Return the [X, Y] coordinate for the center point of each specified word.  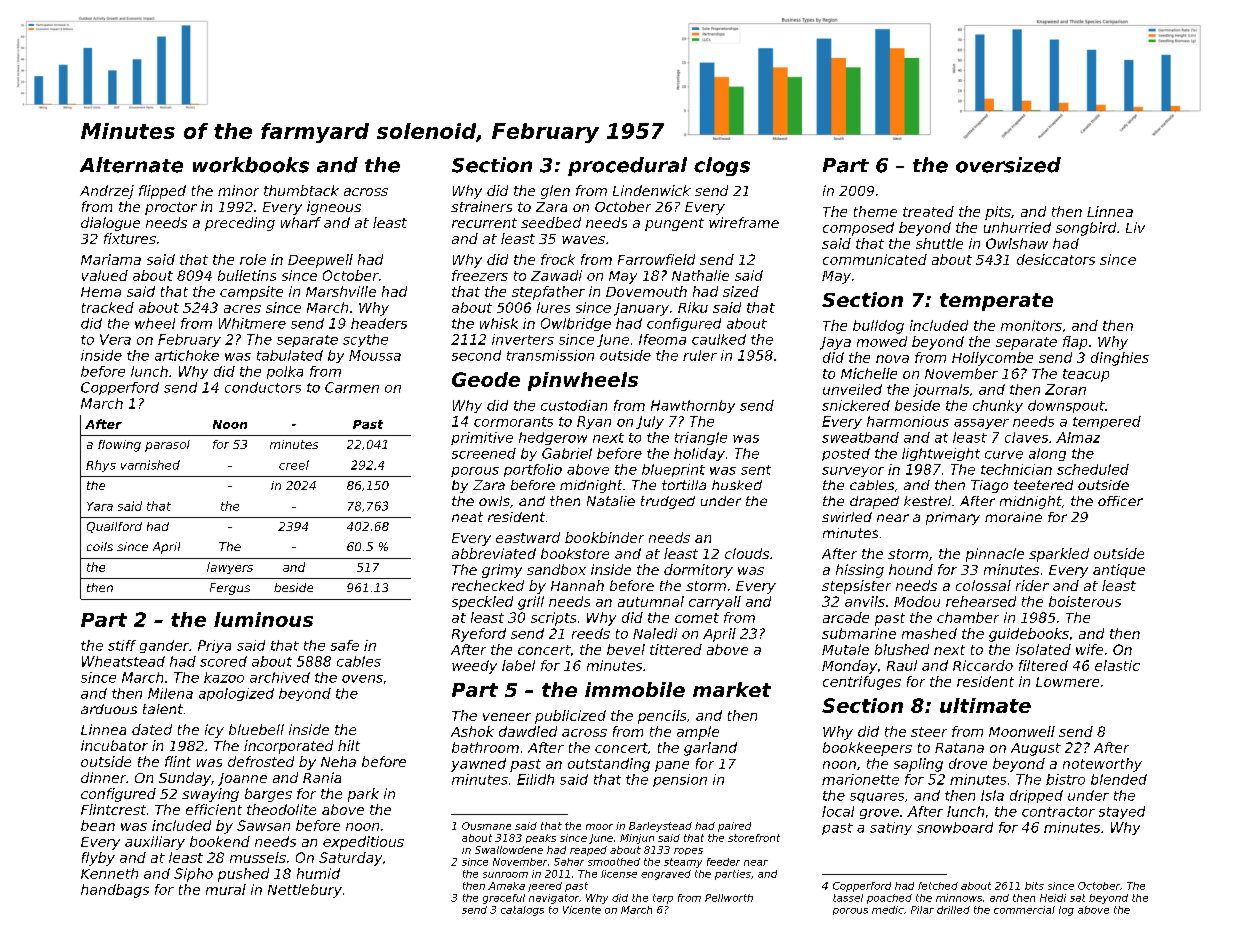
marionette [860, 779]
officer [1120, 501]
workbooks [251, 165]
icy [214, 731]
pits [998, 213]
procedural [627, 166]
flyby [98, 859]
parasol [167, 446]
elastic [1117, 665]
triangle [701, 438]
